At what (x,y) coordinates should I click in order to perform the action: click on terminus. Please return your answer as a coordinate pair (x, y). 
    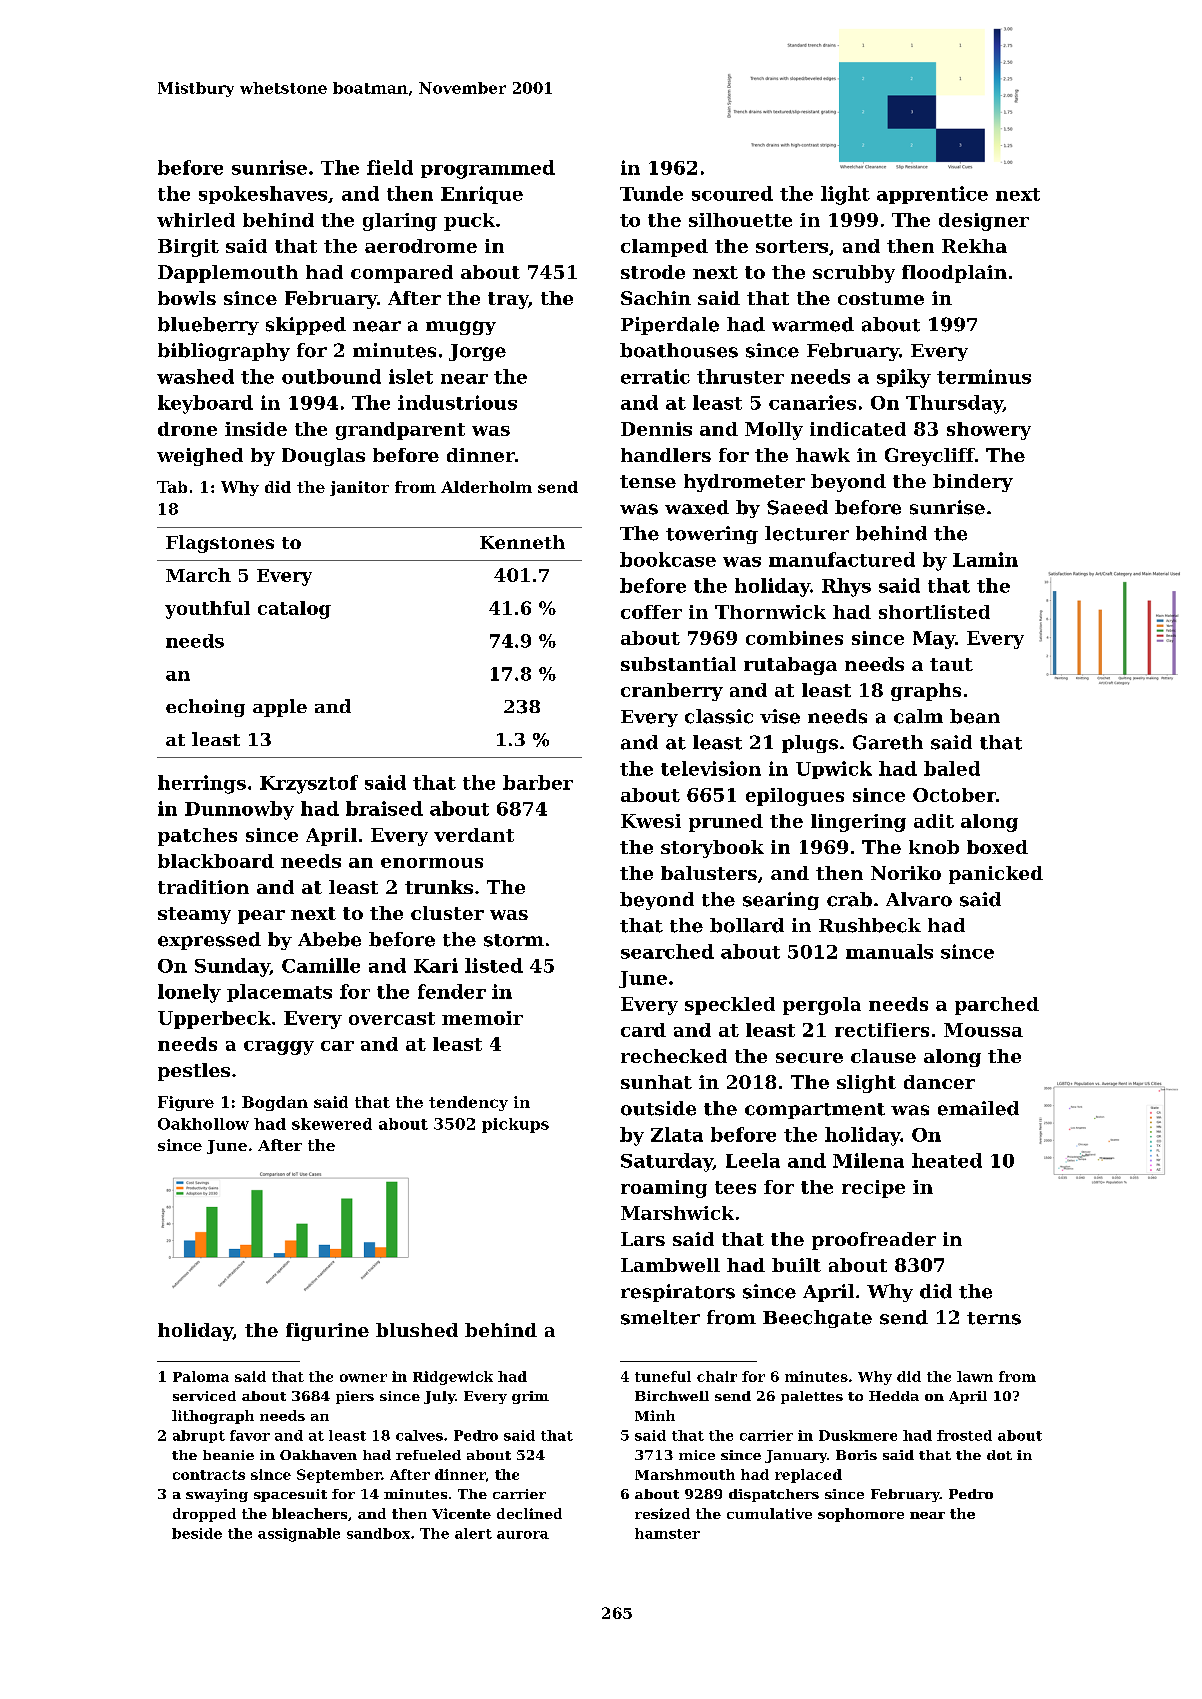
    Looking at the image, I should click on (984, 376).
